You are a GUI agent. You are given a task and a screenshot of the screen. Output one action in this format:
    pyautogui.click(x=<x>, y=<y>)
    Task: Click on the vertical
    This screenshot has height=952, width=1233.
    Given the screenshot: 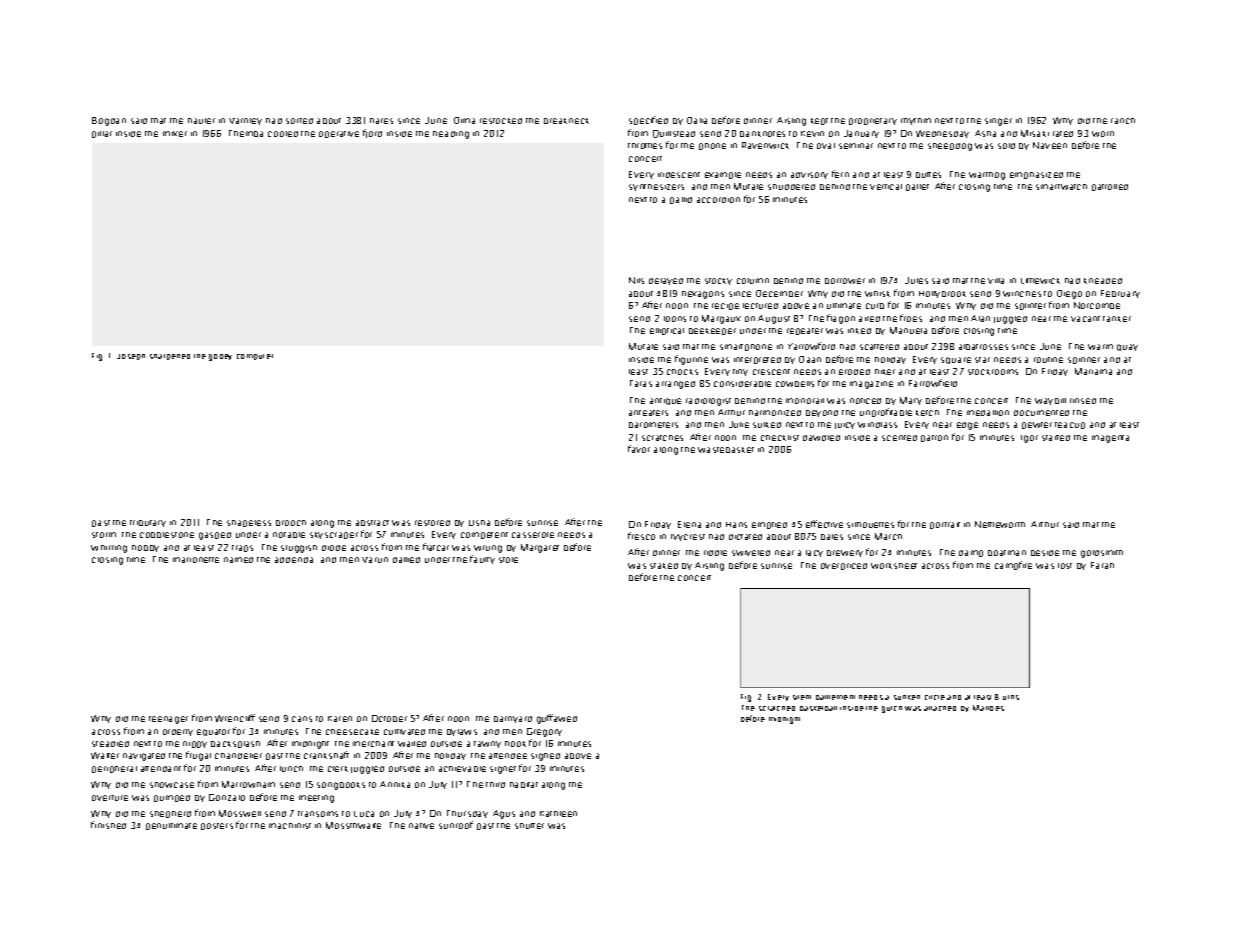 What is the action you would take?
    pyautogui.click(x=886, y=187)
